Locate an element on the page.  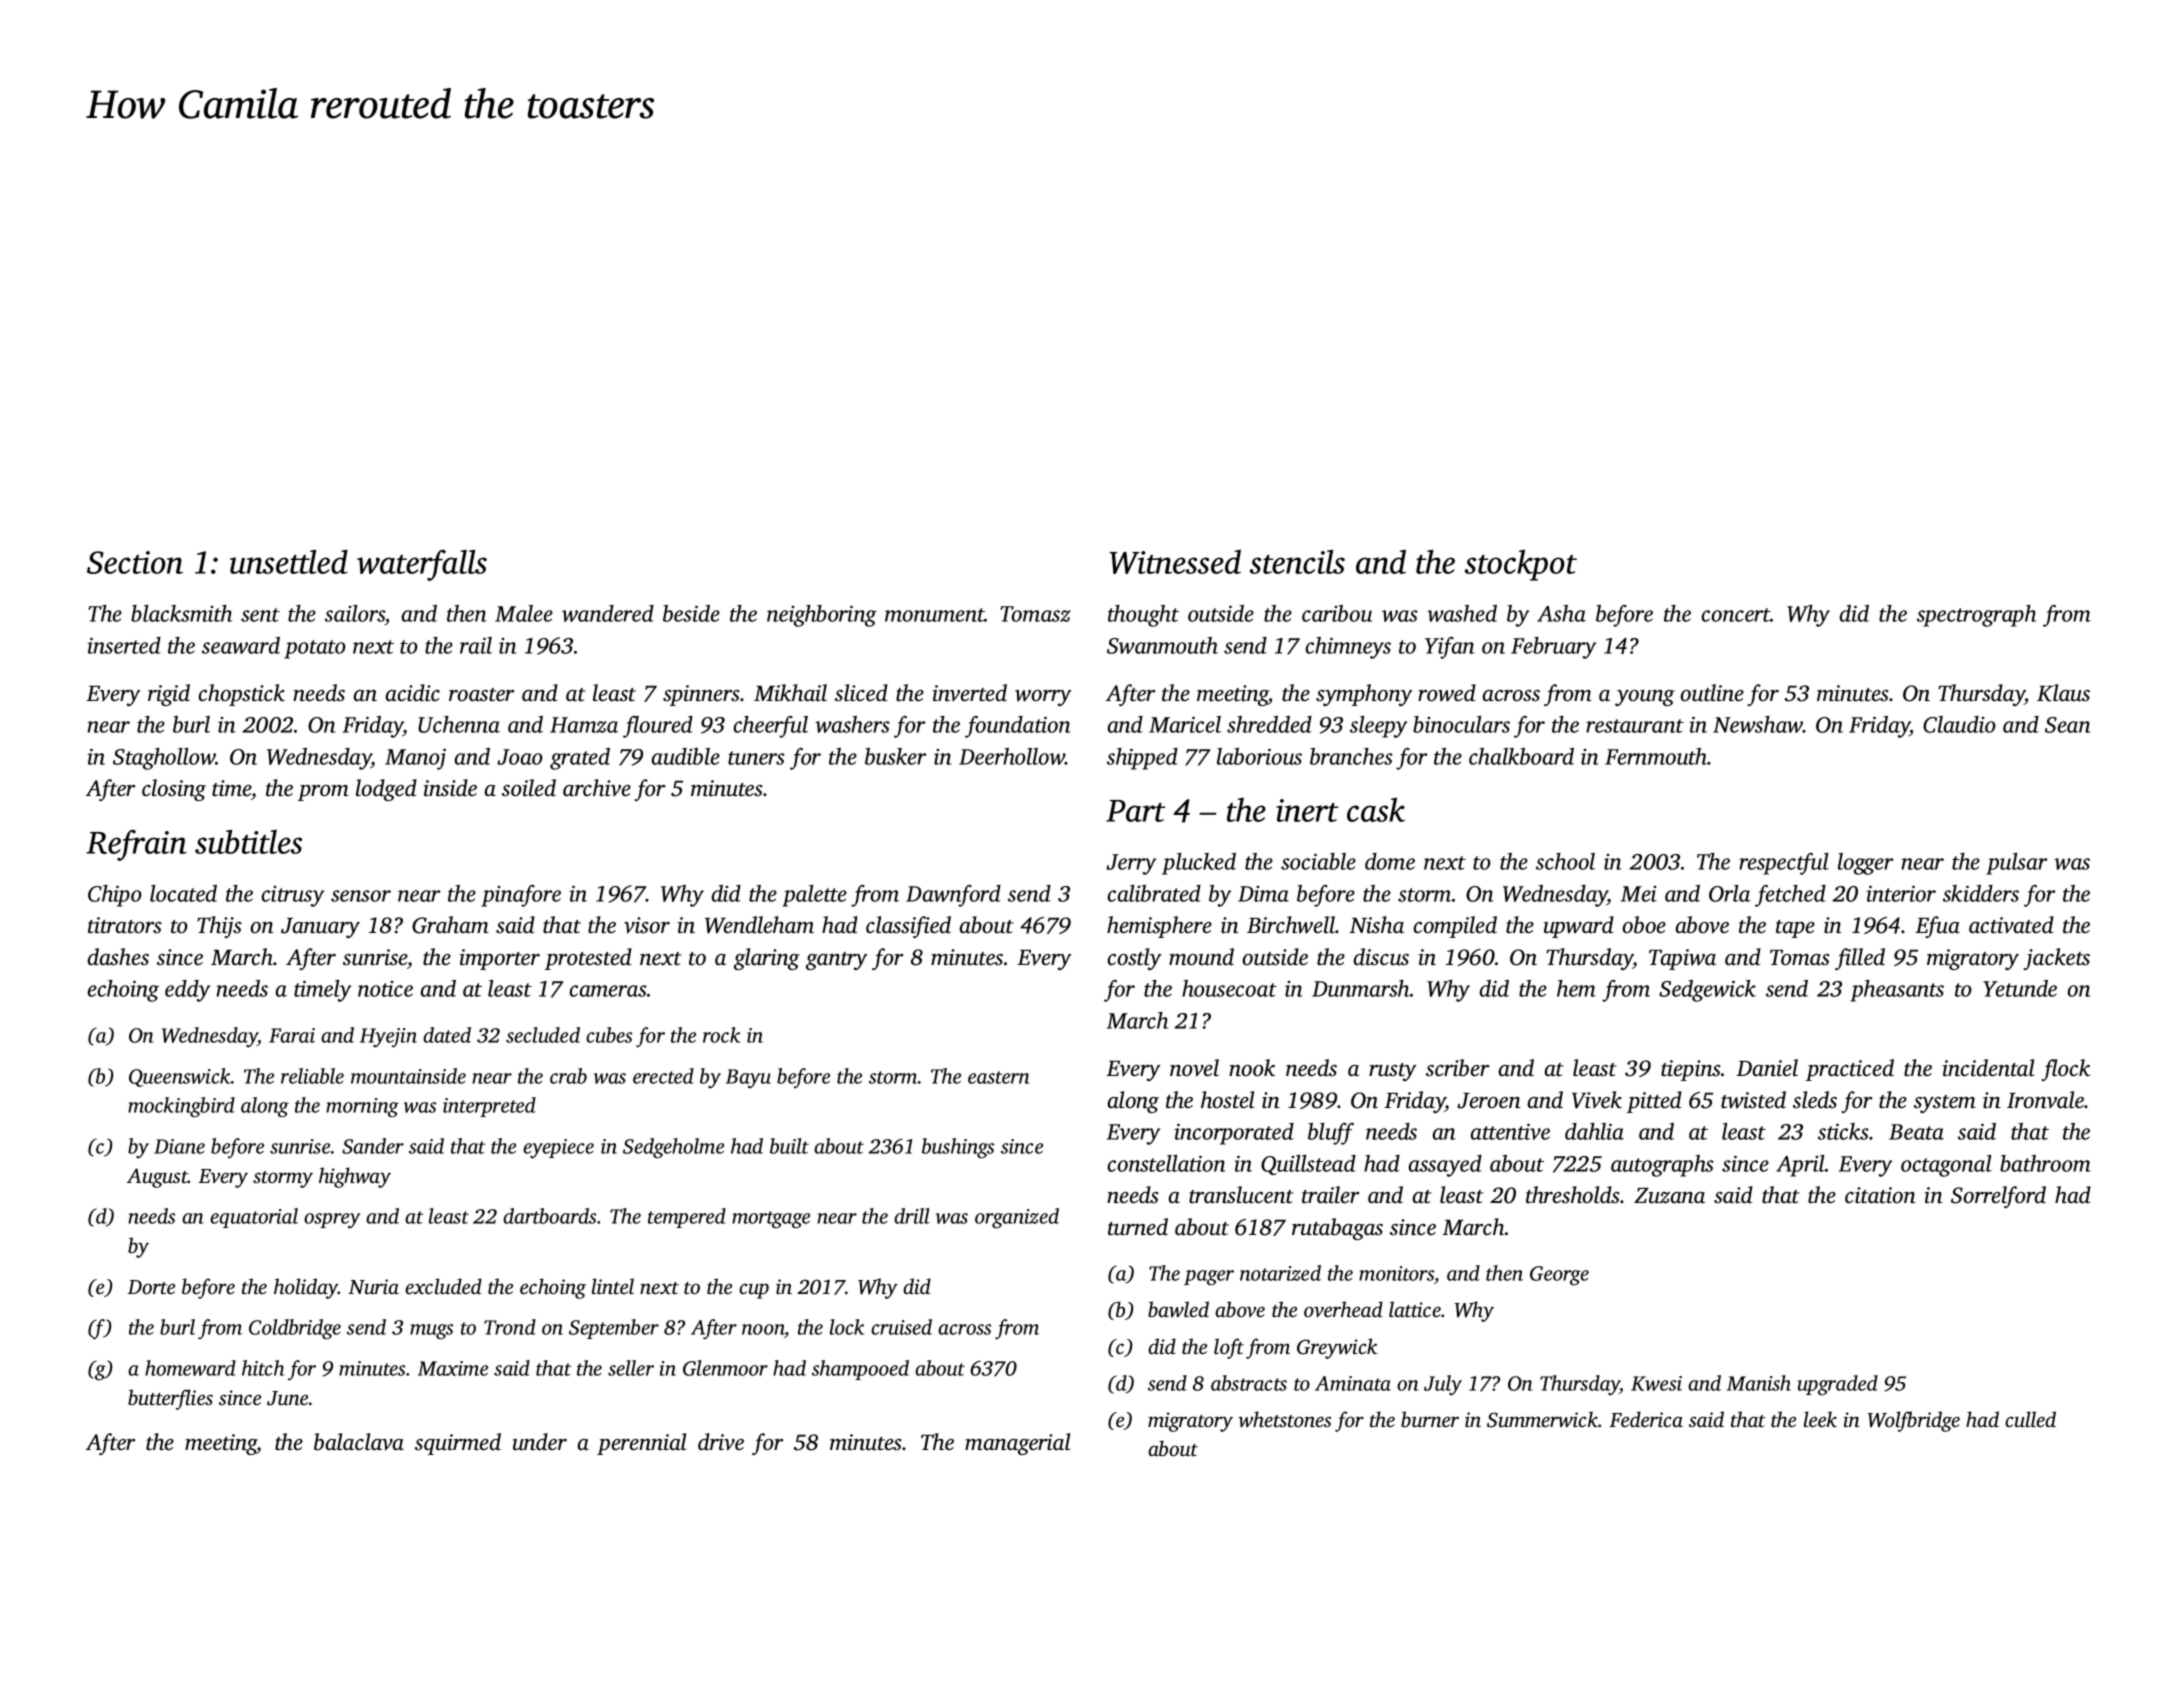
stencils is located at coordinates (1297, 562).
